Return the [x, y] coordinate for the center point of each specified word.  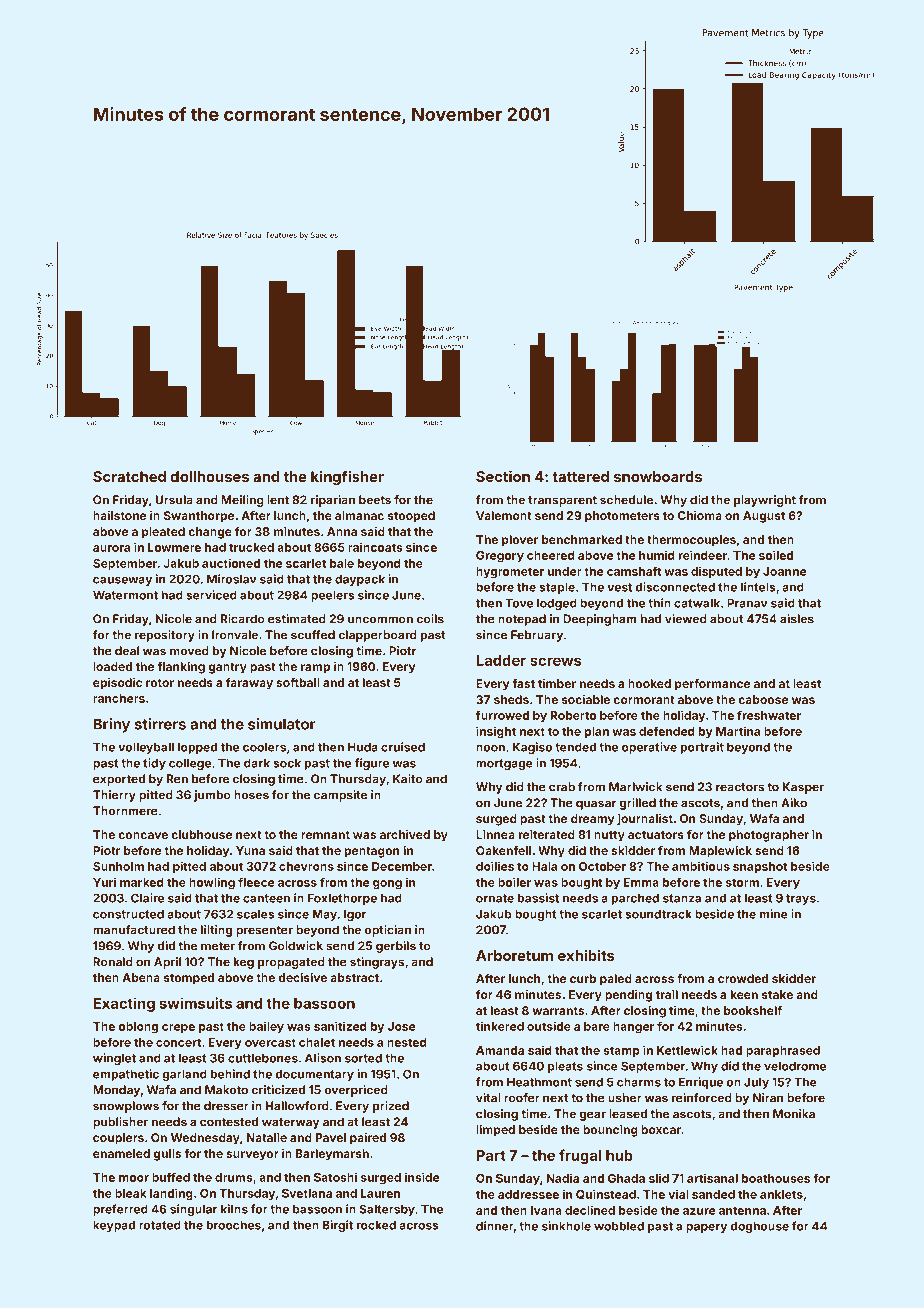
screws [555, 661]
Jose [401, 1026]
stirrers [160, 724]
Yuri [104, 882]
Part [490, 1155]
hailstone [119, 515]
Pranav [747, 603]
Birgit [338, 1226]
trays [801, 899]
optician [388, 931]
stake [777, 994]
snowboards [658, 476]
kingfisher [347, 477]
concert [179, 1042]
